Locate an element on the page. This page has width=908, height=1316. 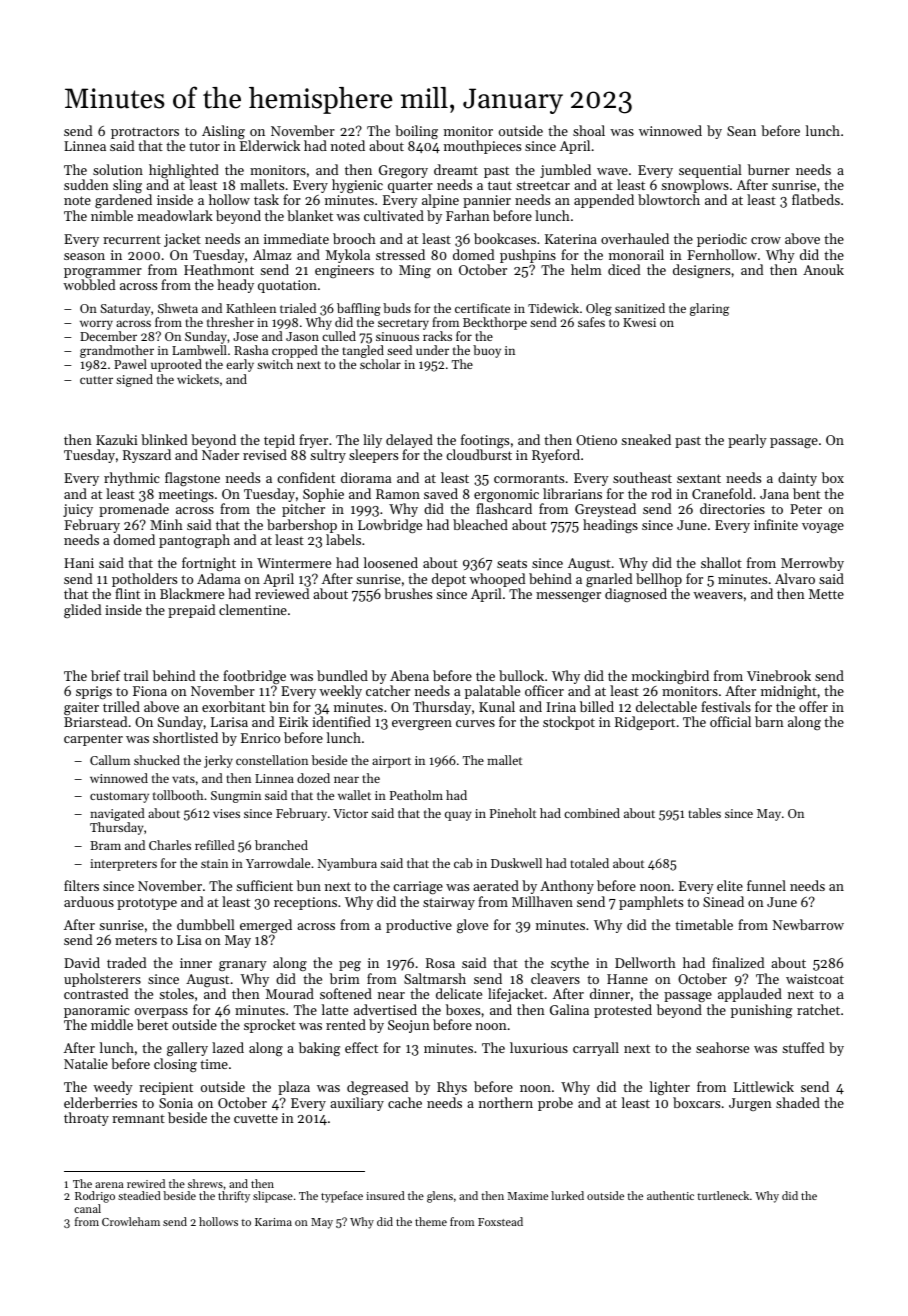
dreamt is located at coordinates (456, 169).
